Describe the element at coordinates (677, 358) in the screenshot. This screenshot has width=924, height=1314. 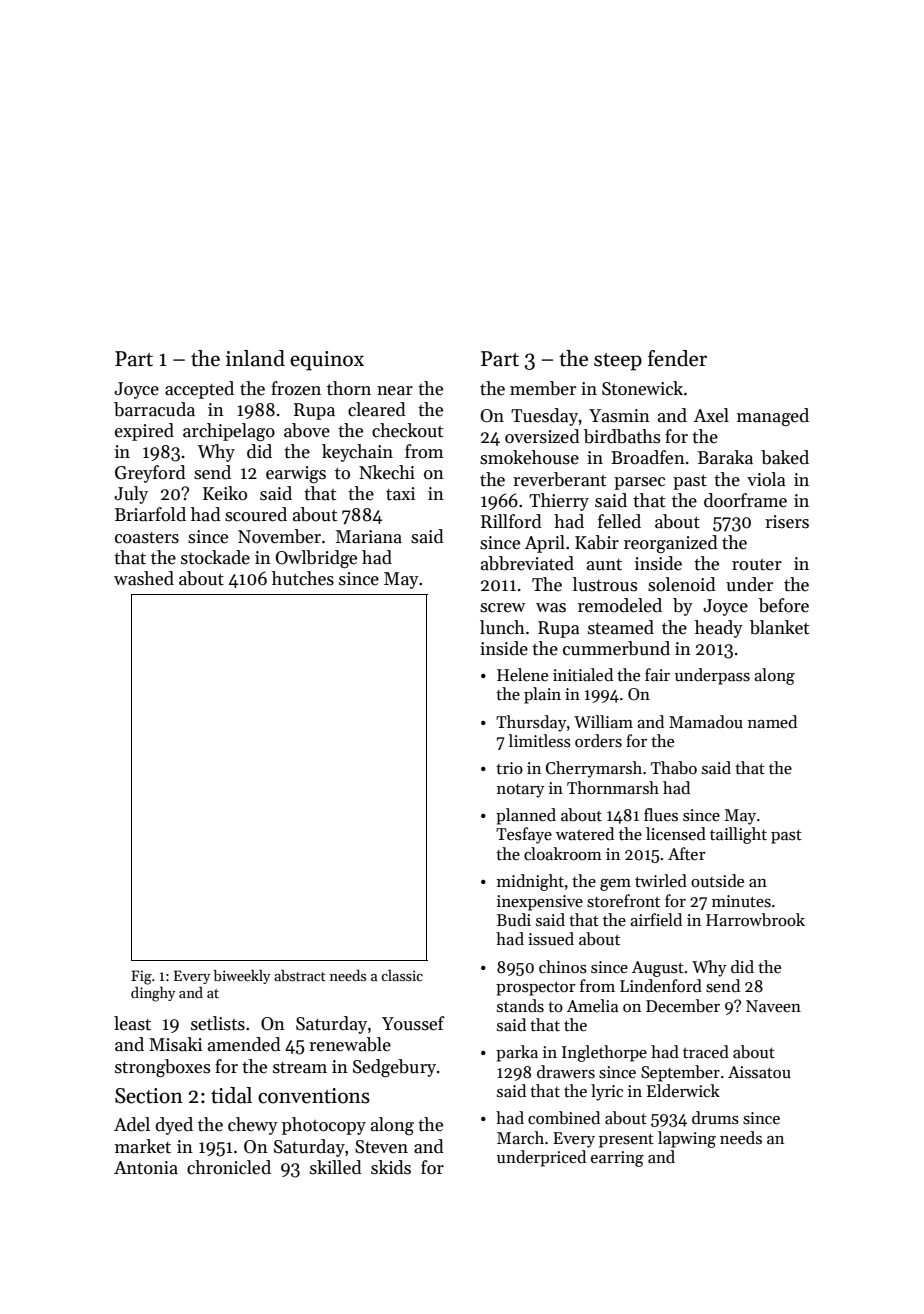
I see `fender` at that location.
